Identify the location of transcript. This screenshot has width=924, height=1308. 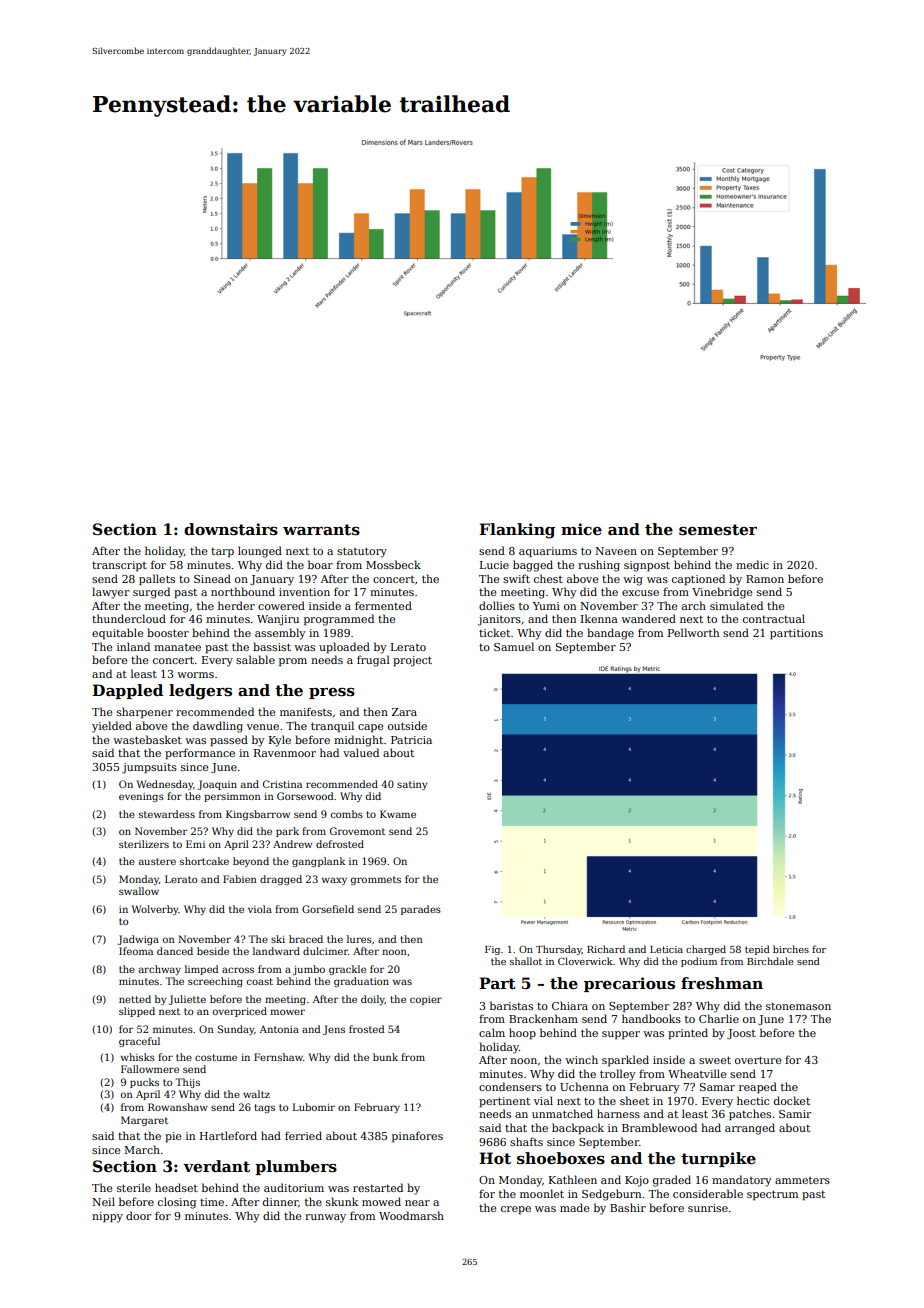
(119, 566).
